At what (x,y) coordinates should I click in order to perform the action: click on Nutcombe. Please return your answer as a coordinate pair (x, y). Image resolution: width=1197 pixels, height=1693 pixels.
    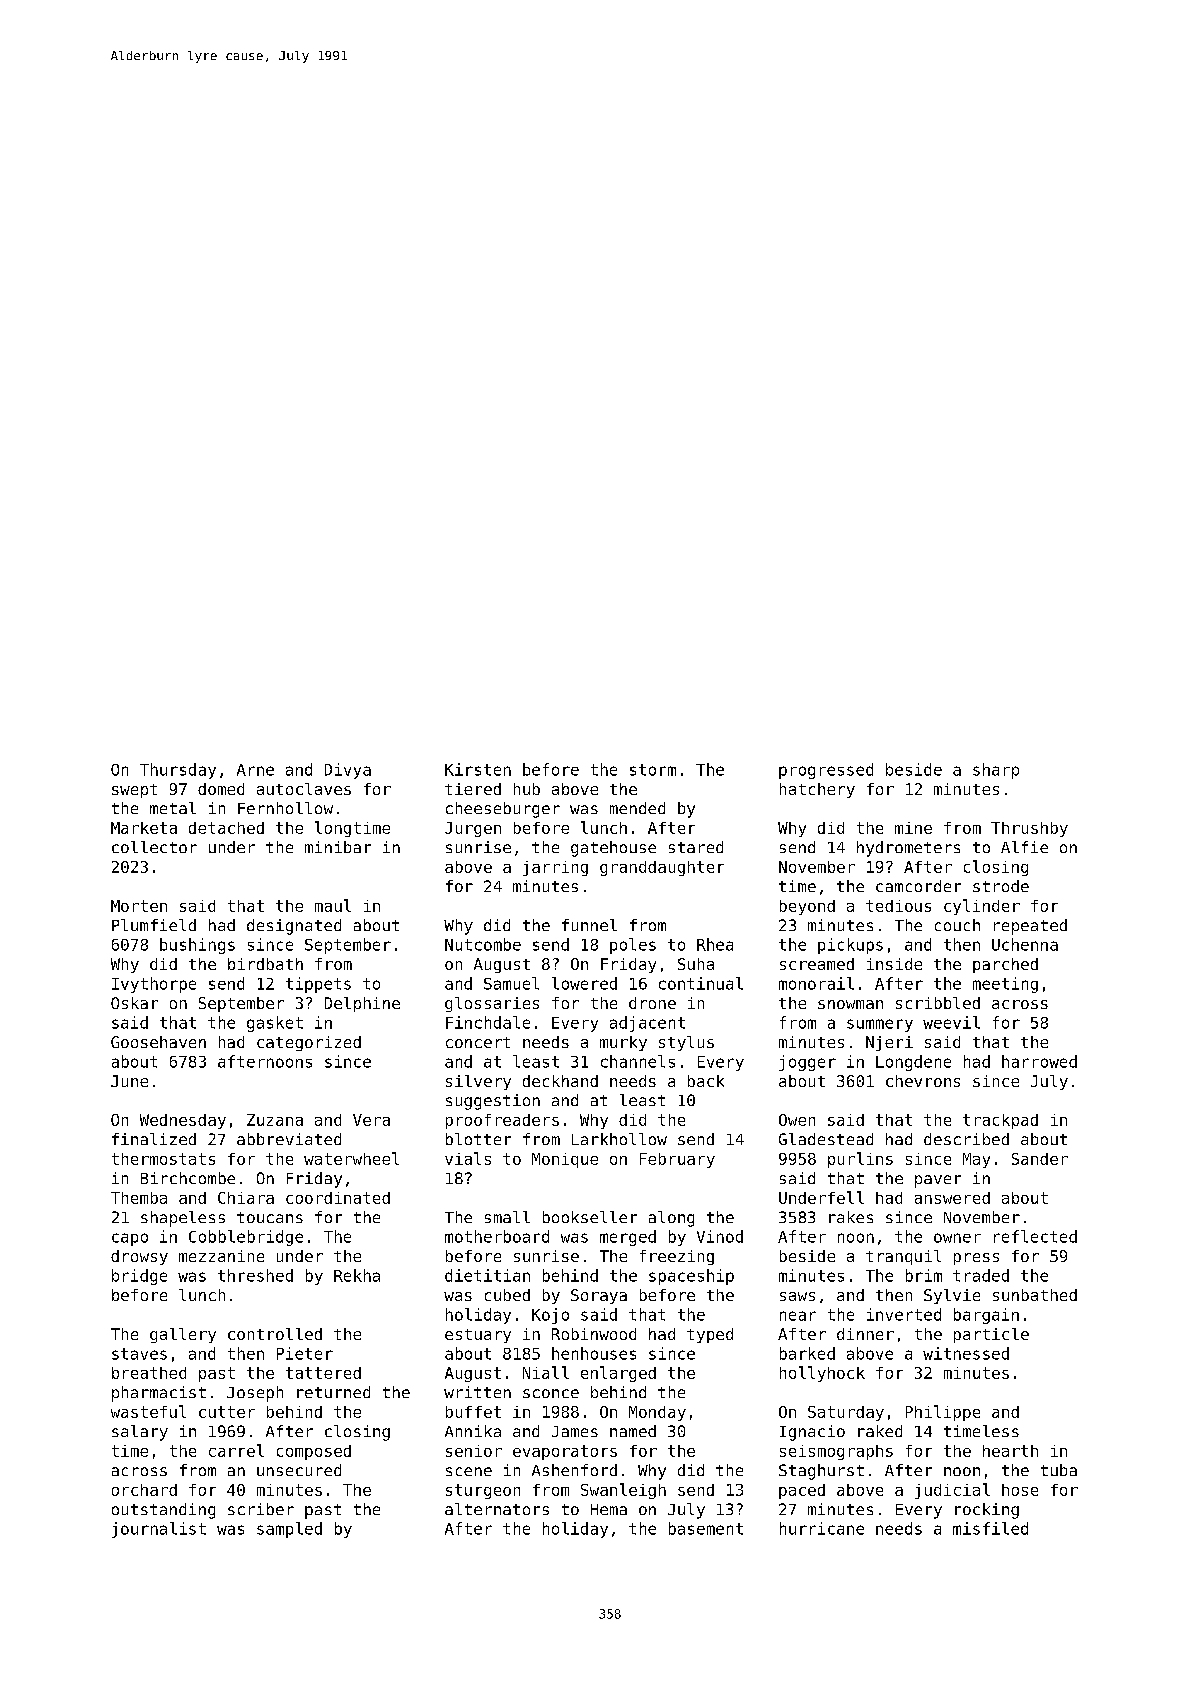
    Looking at the image, I should click on (483, 944).
